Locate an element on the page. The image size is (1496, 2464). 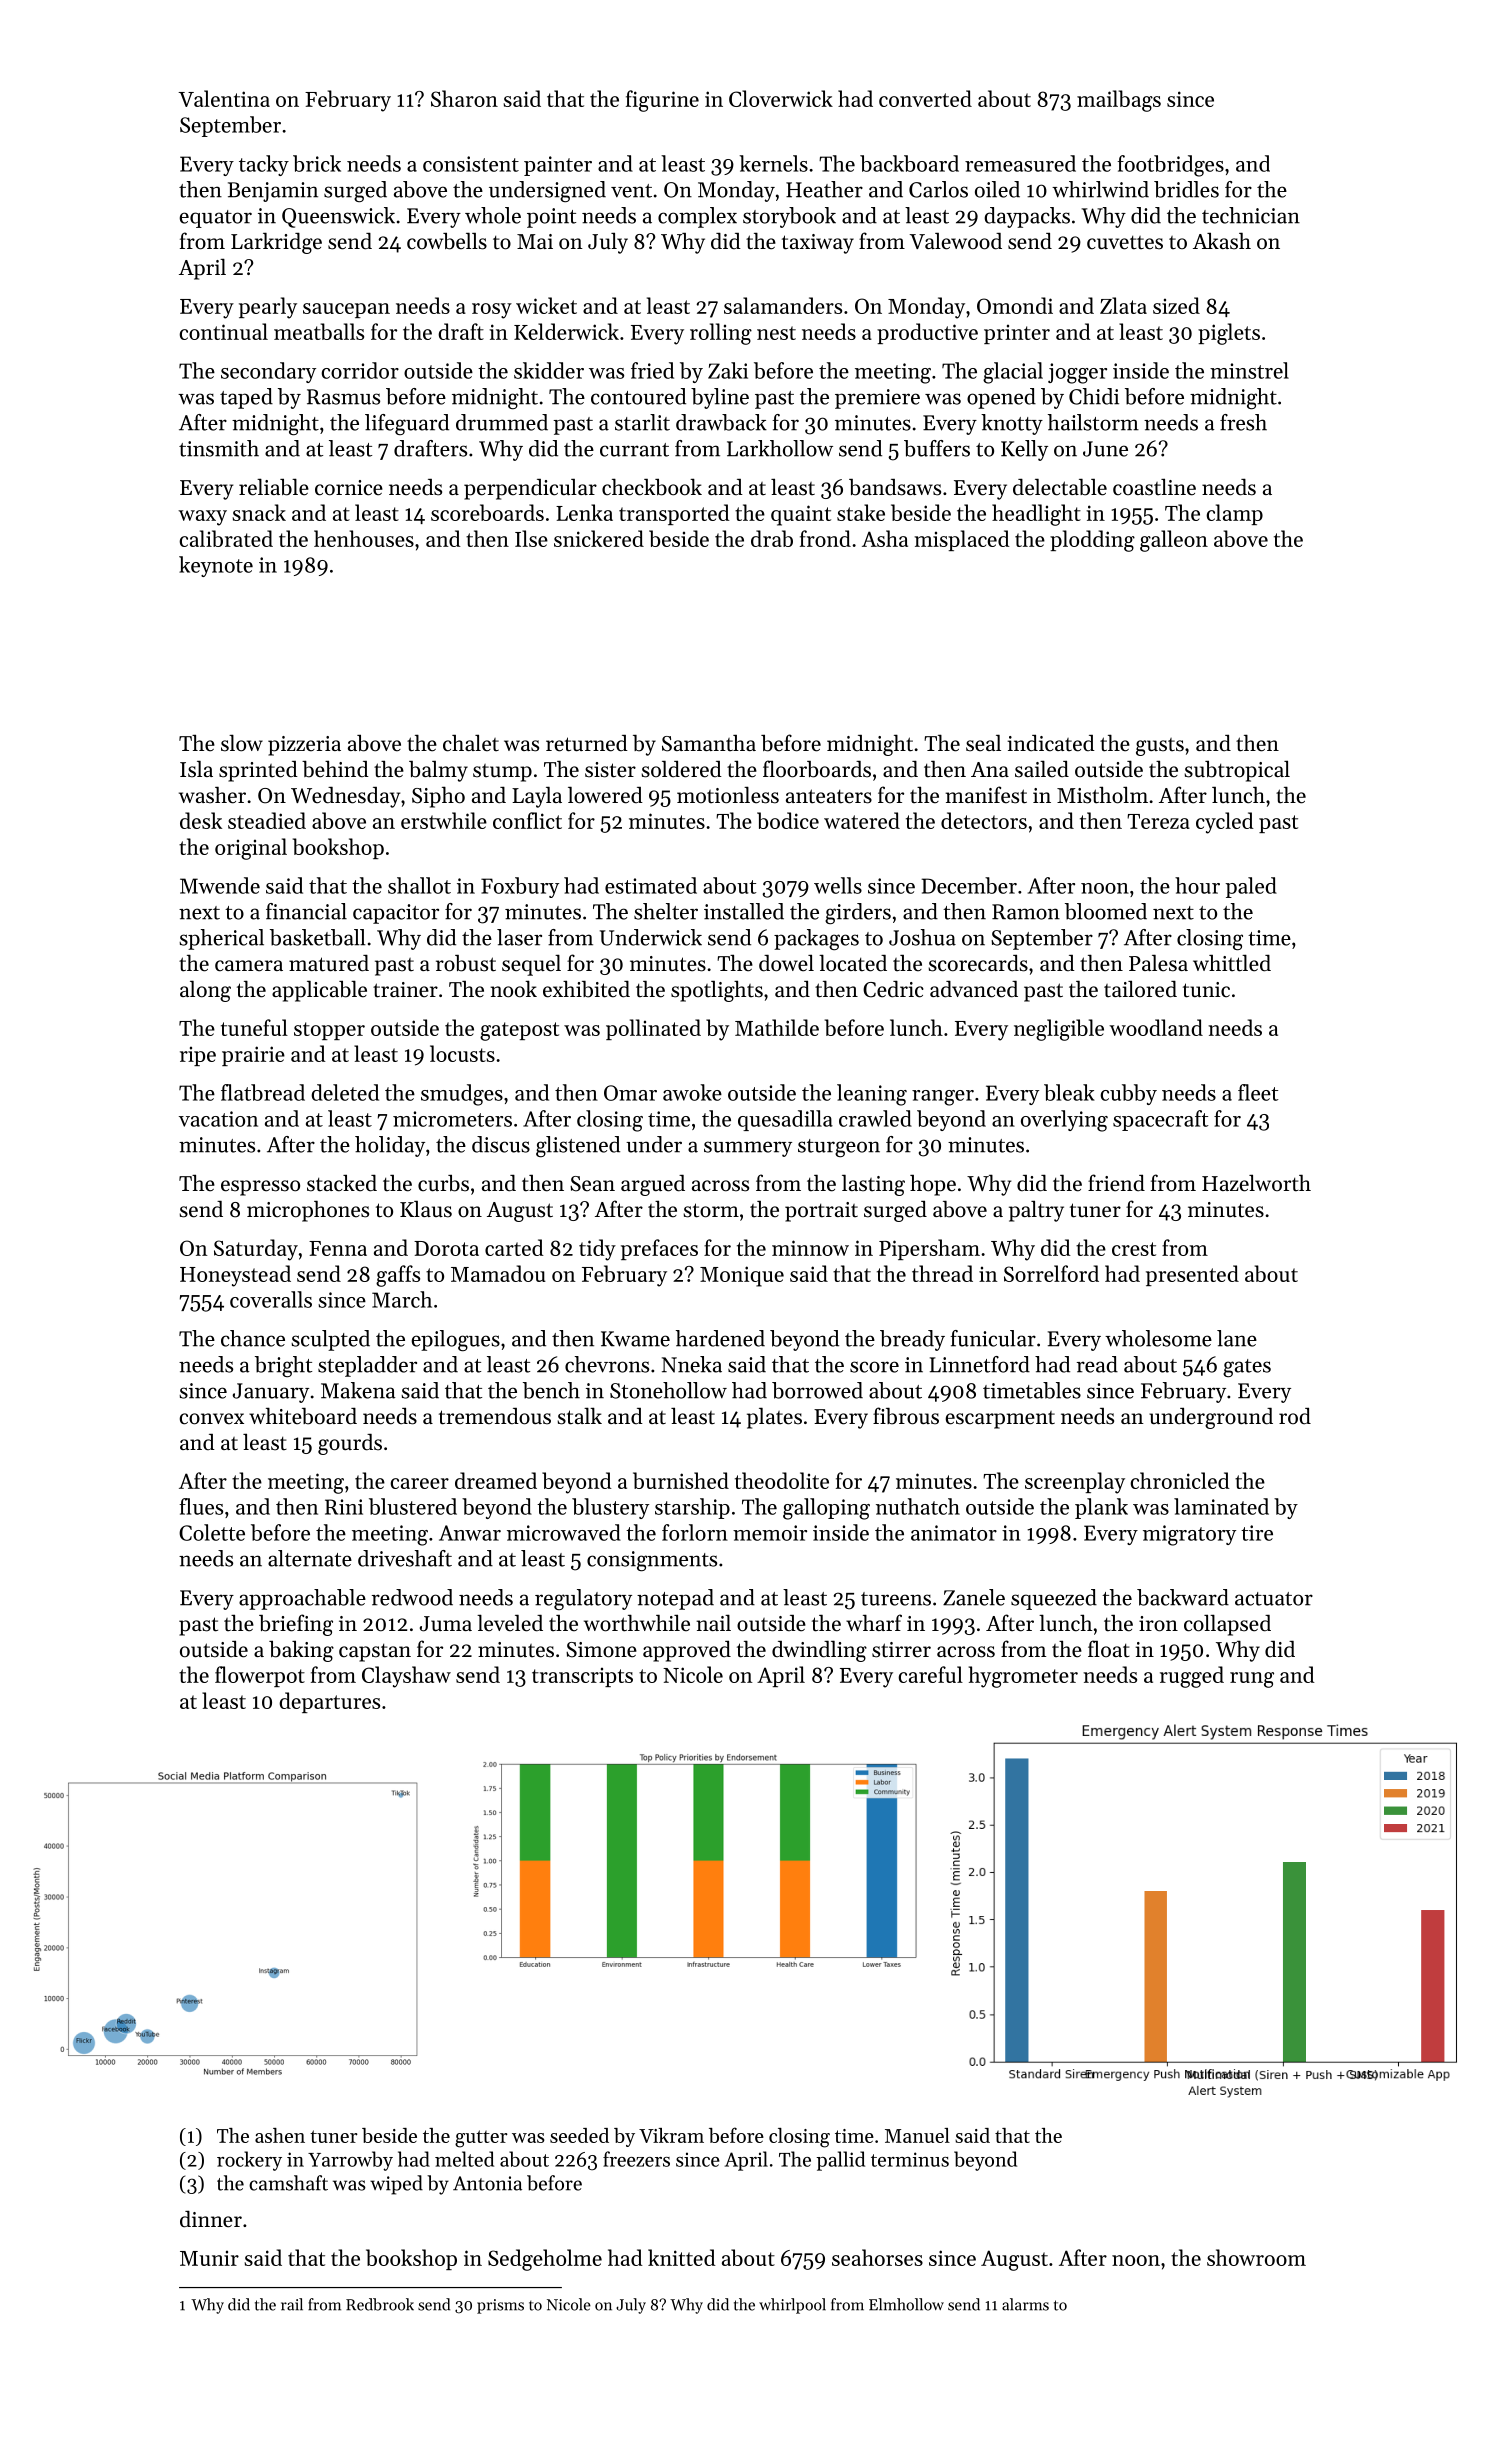
escarpment is located at coordinates (1000, 1420).
